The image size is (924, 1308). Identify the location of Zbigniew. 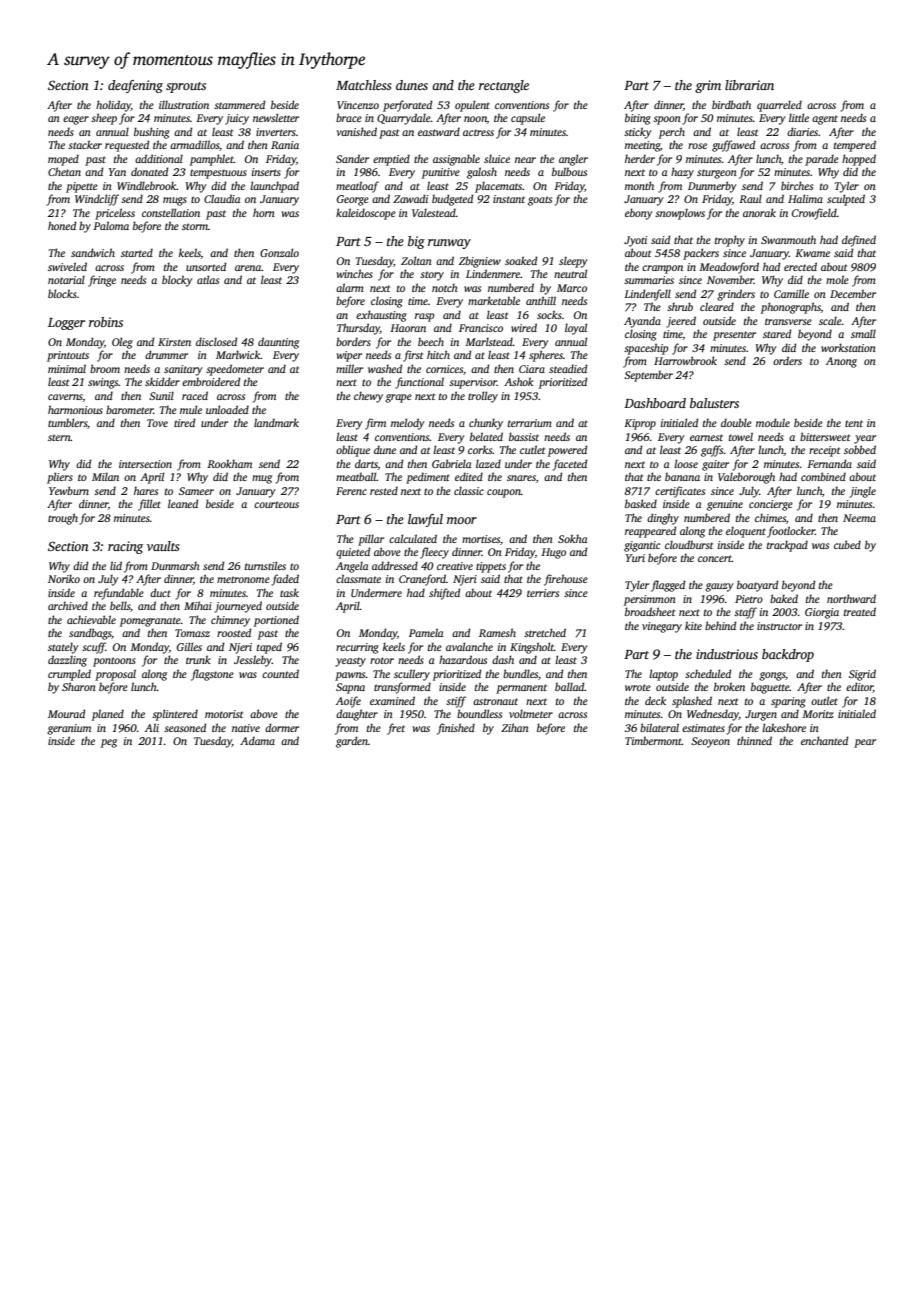
(480, 262).
